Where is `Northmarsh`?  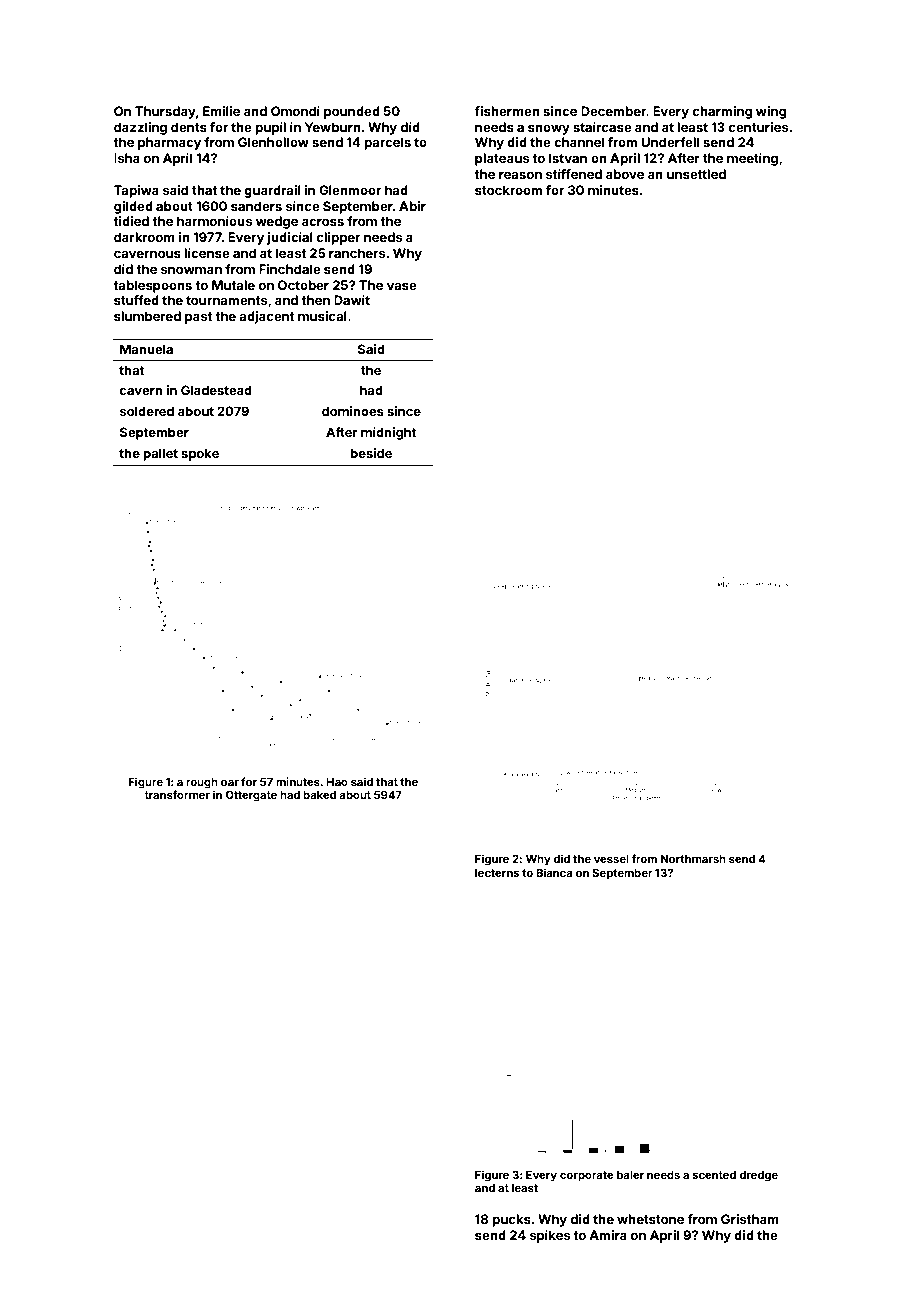
Northmarsh is located at coordinates (693, 859).
